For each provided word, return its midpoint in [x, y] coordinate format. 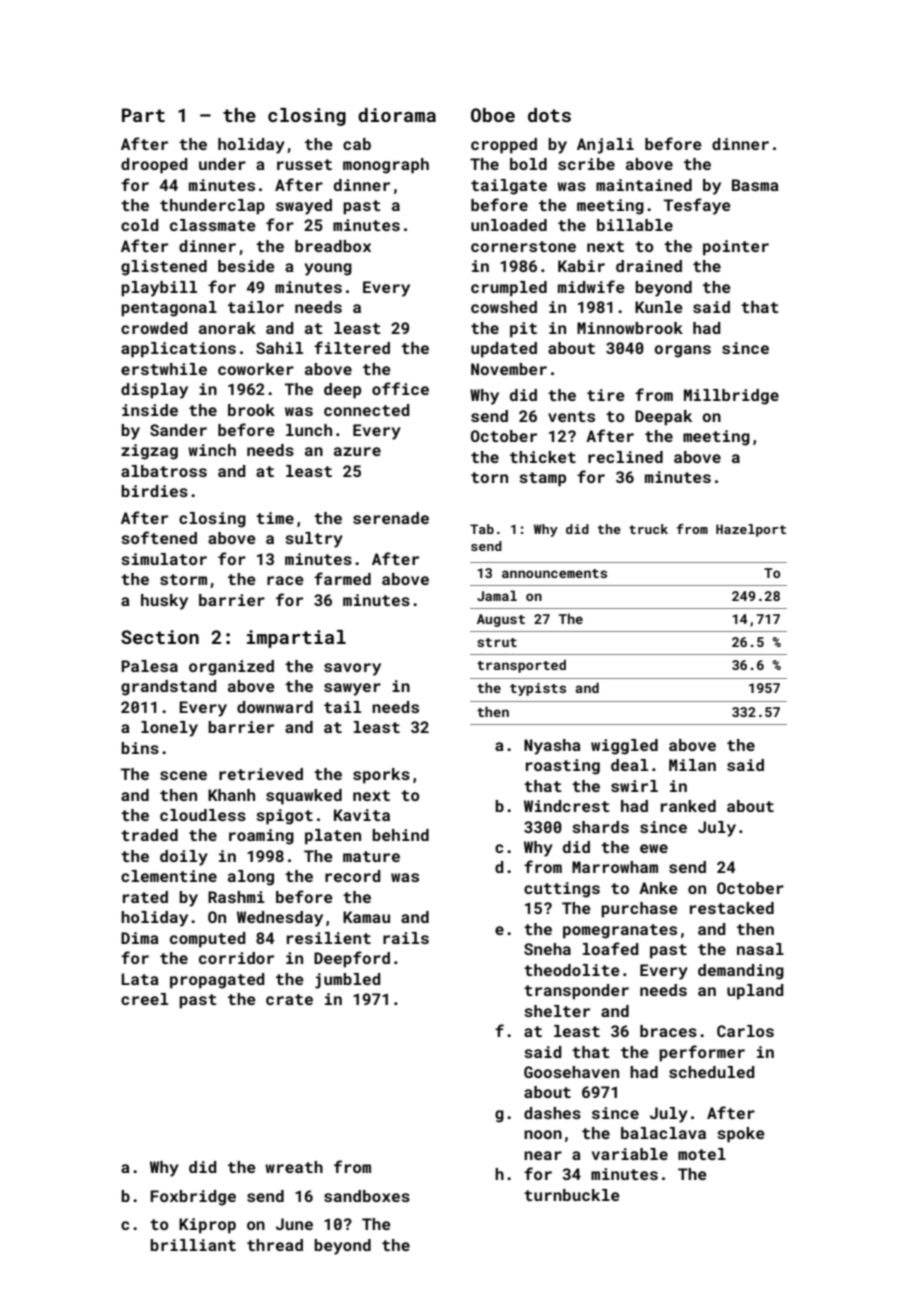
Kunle [659, 307]
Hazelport [751, 530]
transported [521, 666]
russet [304, 164]
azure [357, 451]
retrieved [261, 774]
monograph [386, 166]
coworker [256, 369]
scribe [586, 164]
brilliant [193, 1245]
